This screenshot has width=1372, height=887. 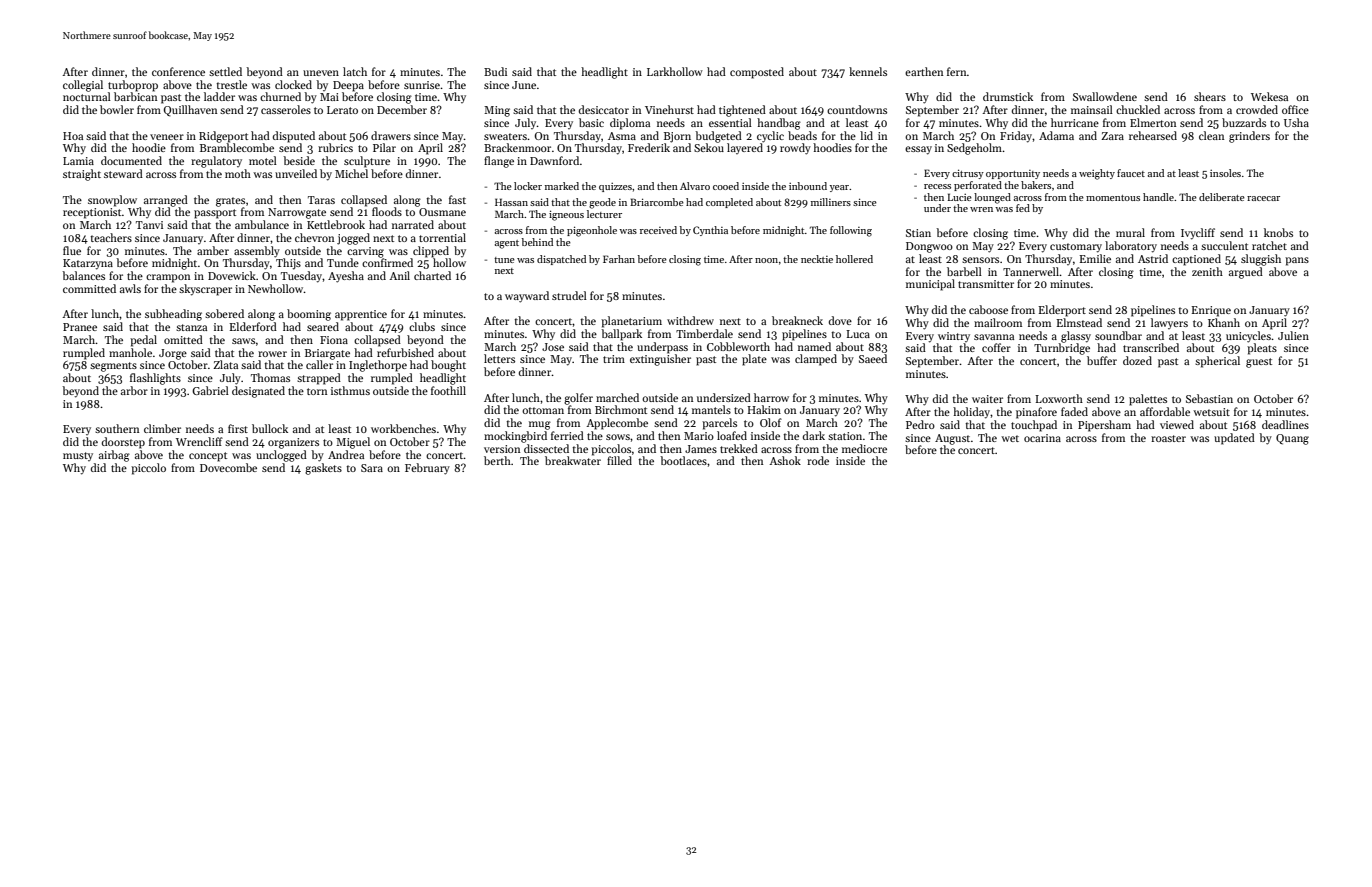 What do you see at coordinates (1148, 400) in the screenshot?
I see `palettes` at bounding box center [1148, 400].
